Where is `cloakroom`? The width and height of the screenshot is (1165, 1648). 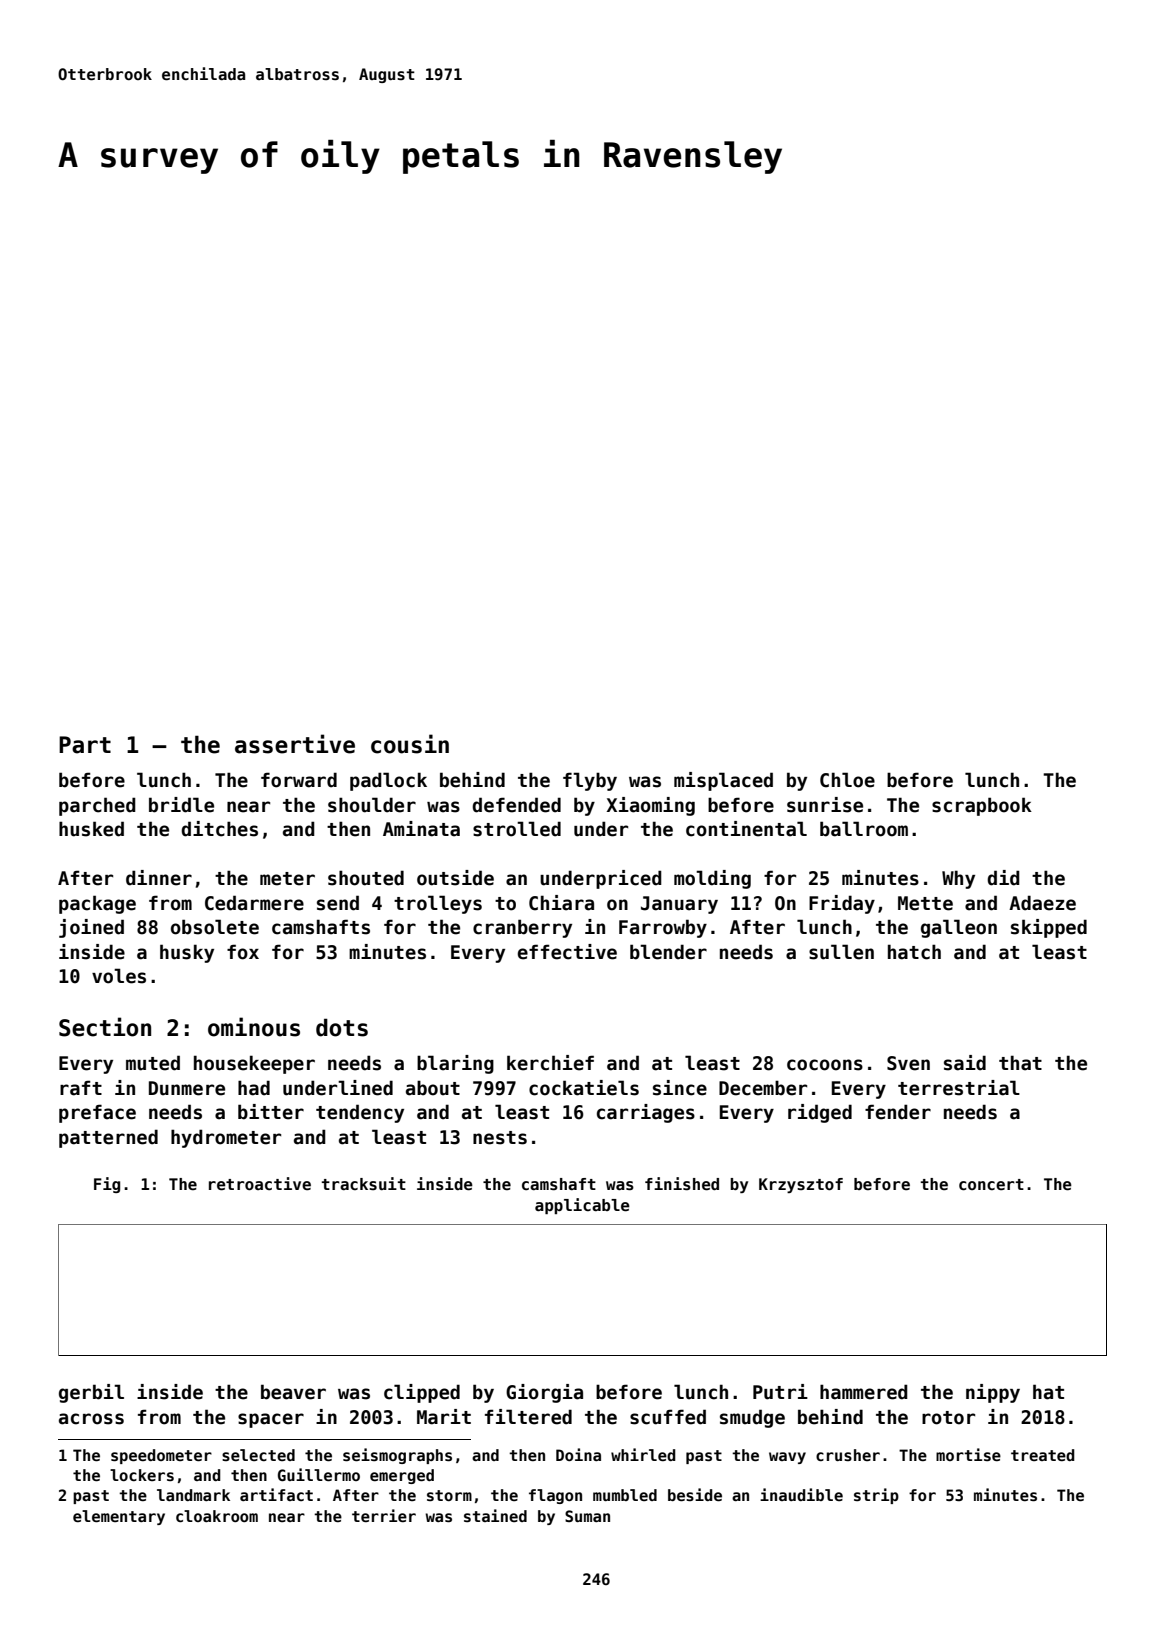
cloakroom is located at coordinates (217, 1516).
